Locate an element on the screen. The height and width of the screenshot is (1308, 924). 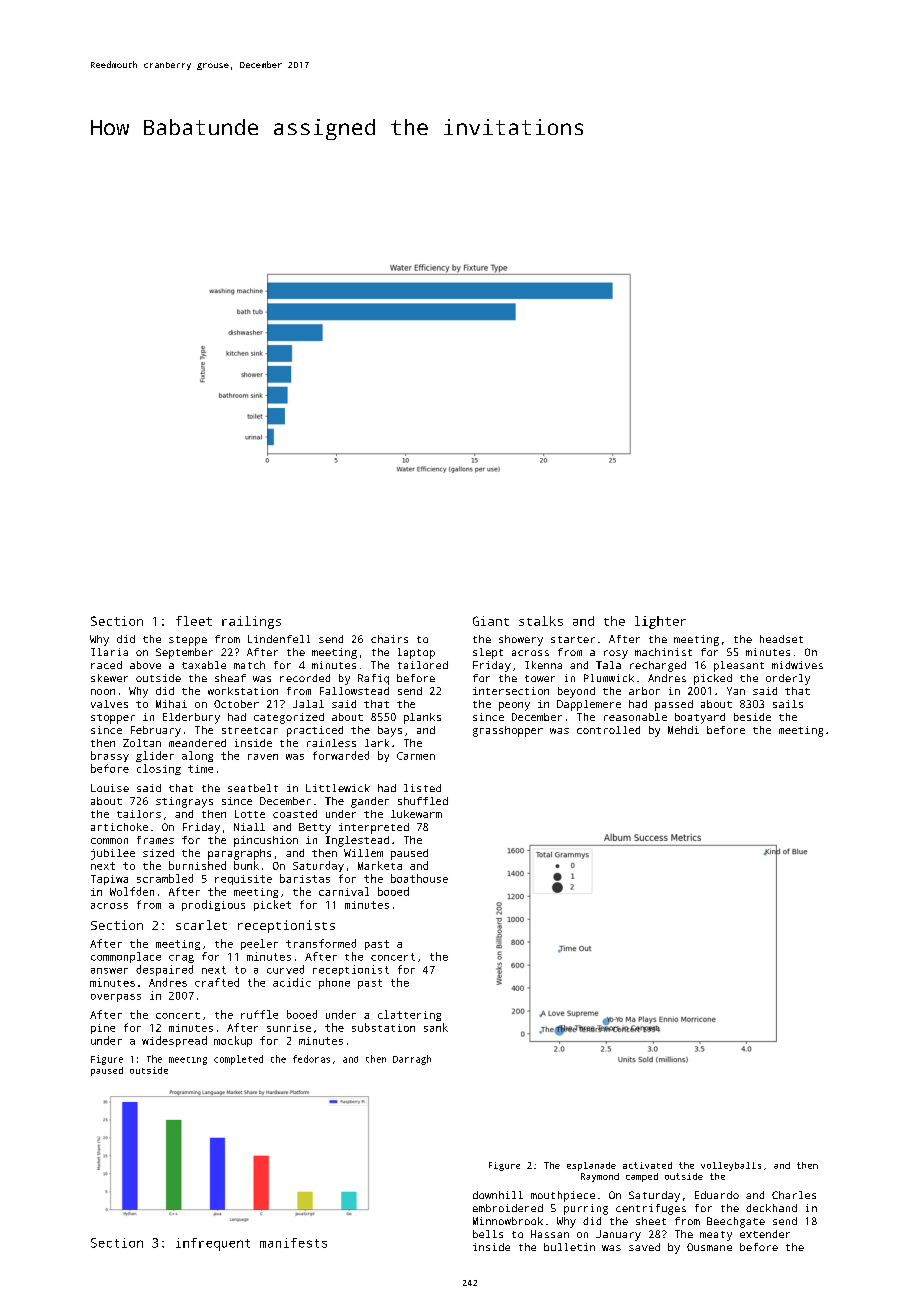
boathouse is located at coordinates (419, 878).
